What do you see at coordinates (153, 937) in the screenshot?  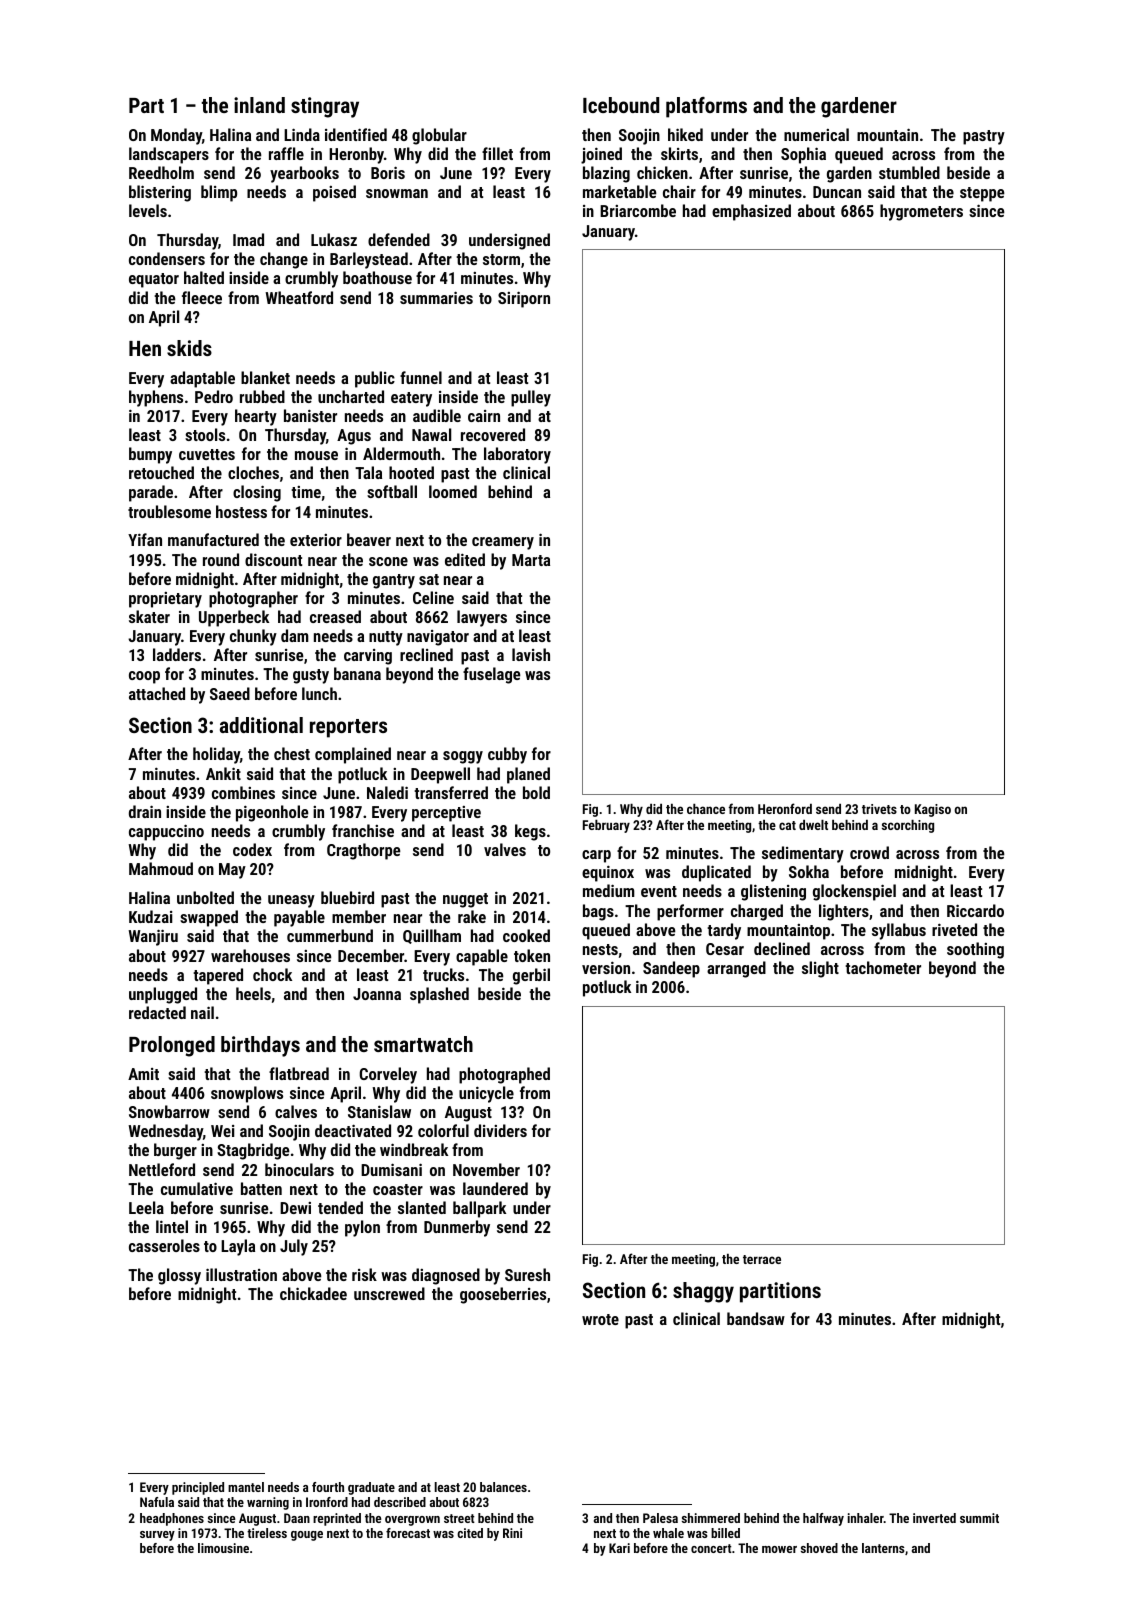 I see `Wanjiru` at bounding box center [153, 937].
